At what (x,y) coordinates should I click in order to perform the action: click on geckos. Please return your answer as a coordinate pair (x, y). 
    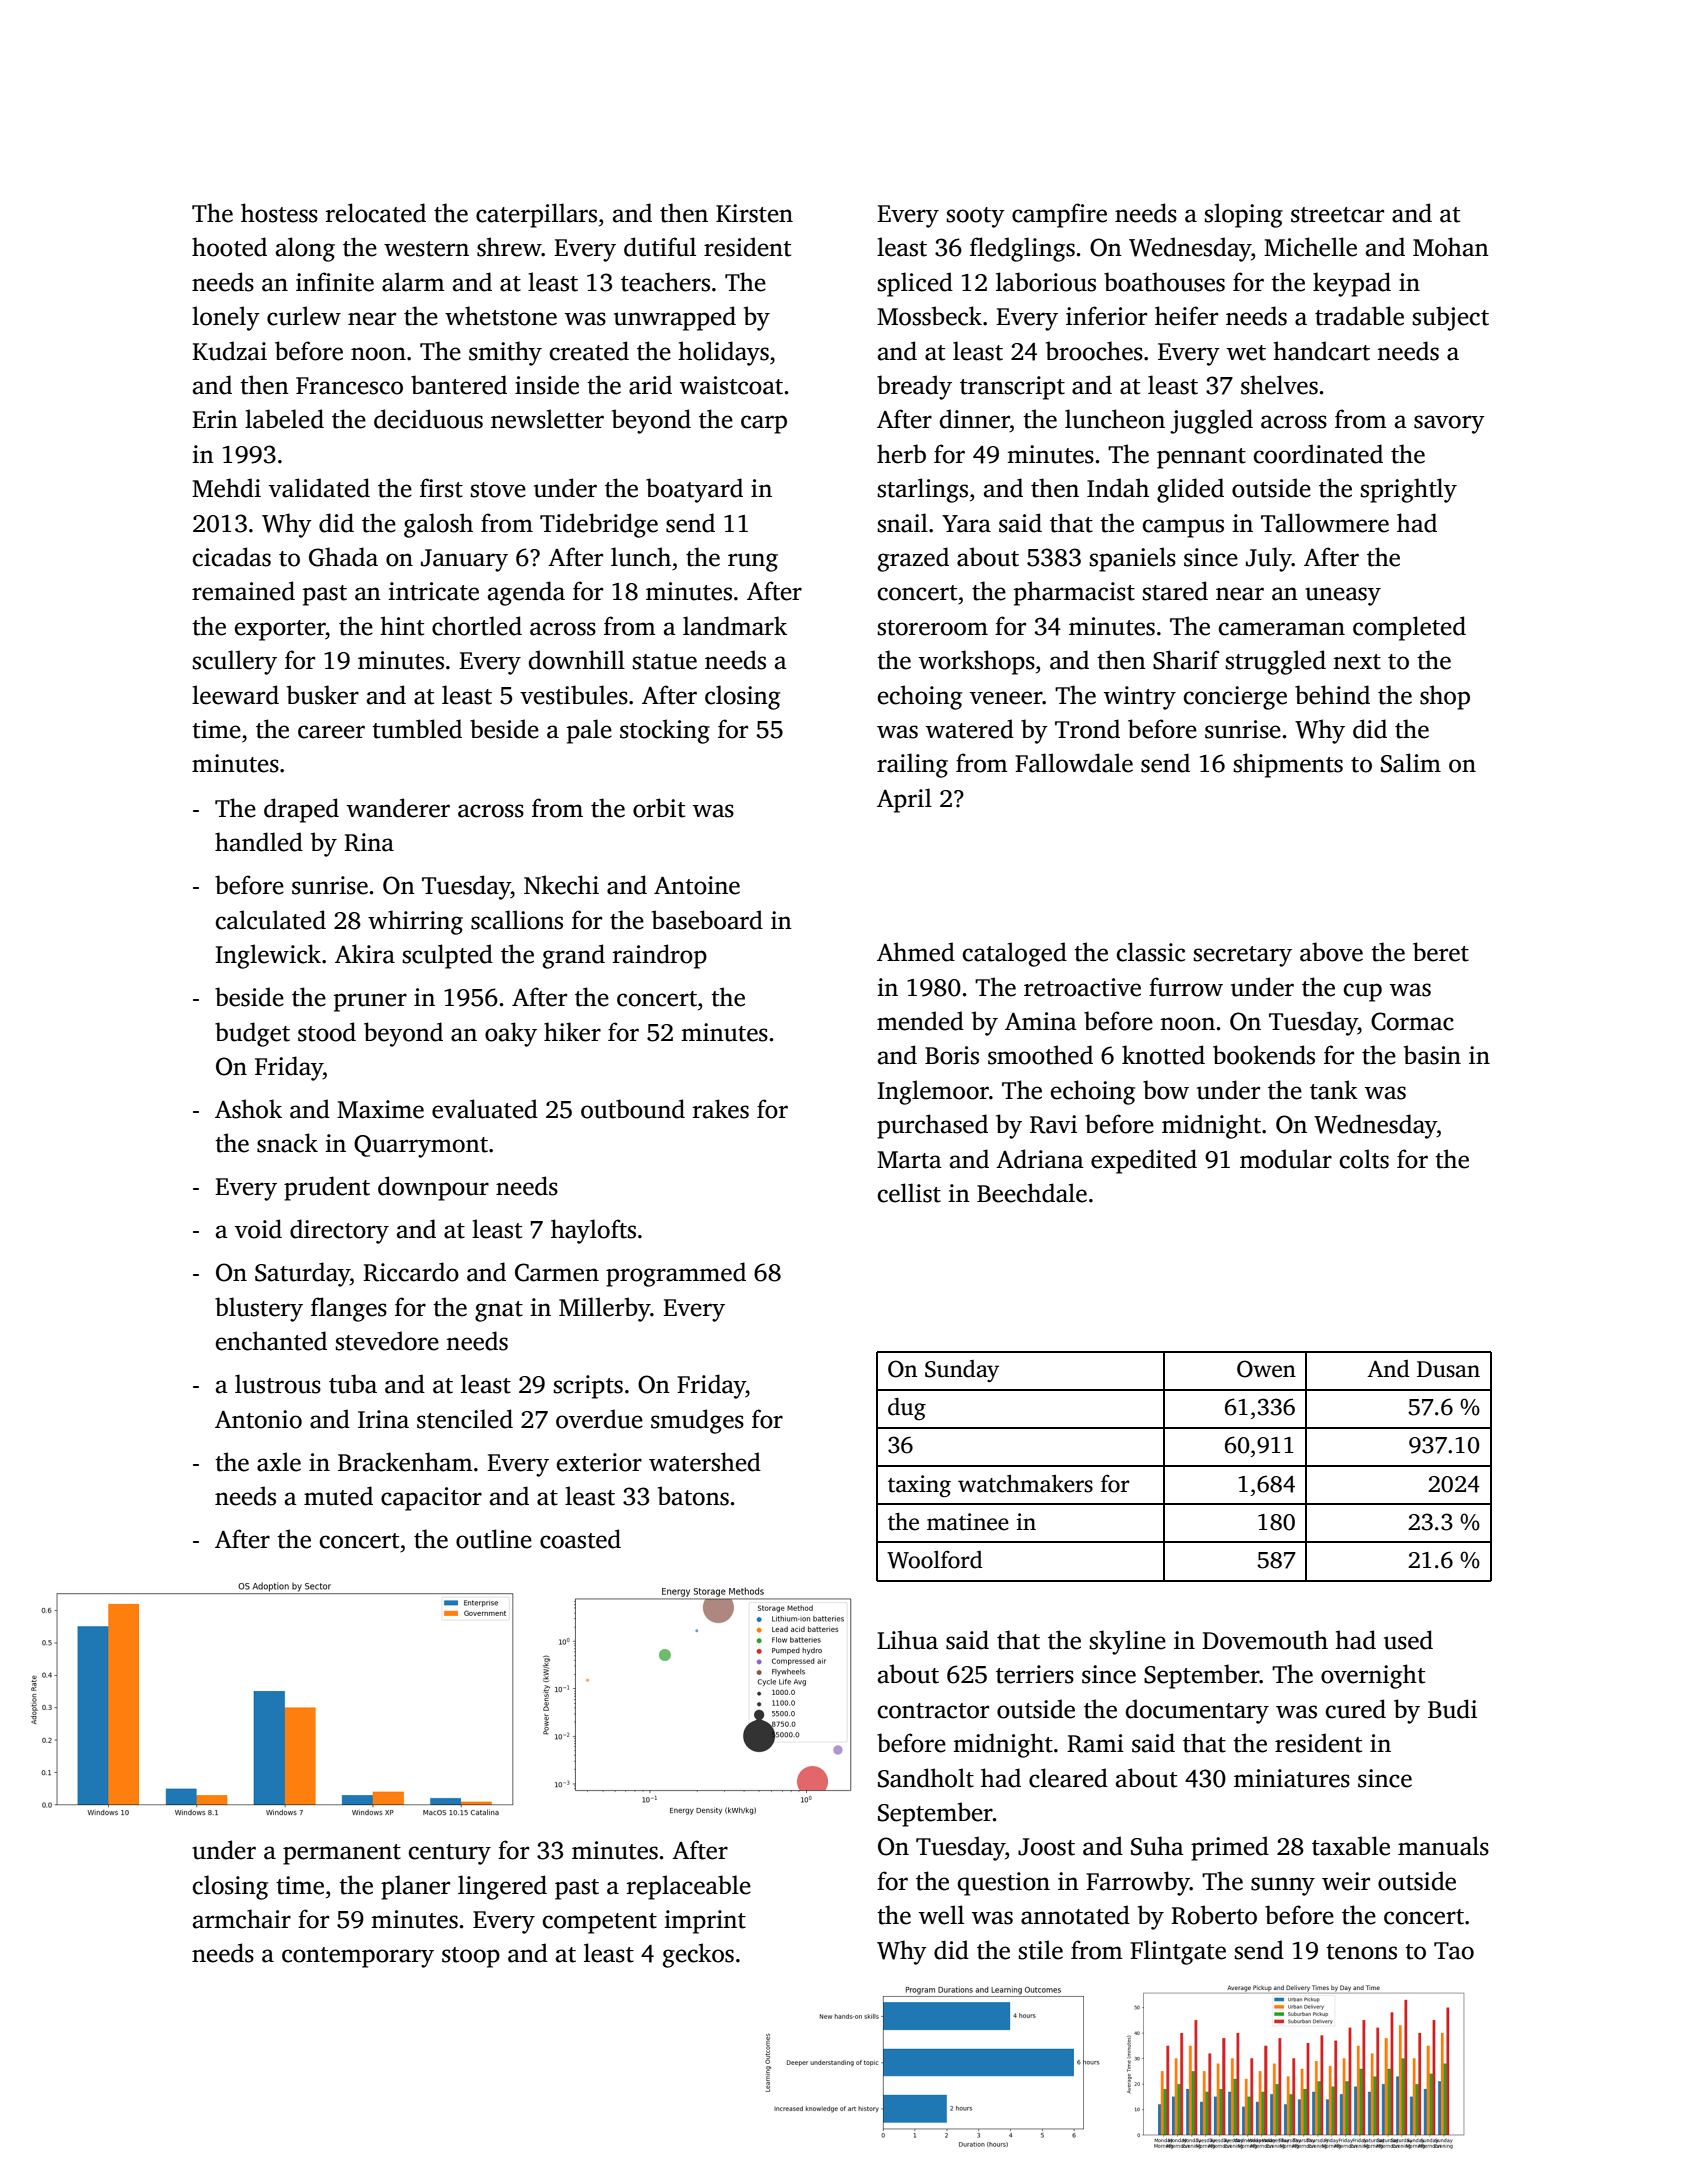
    Looking at the image, I should click on (698, 1955).
